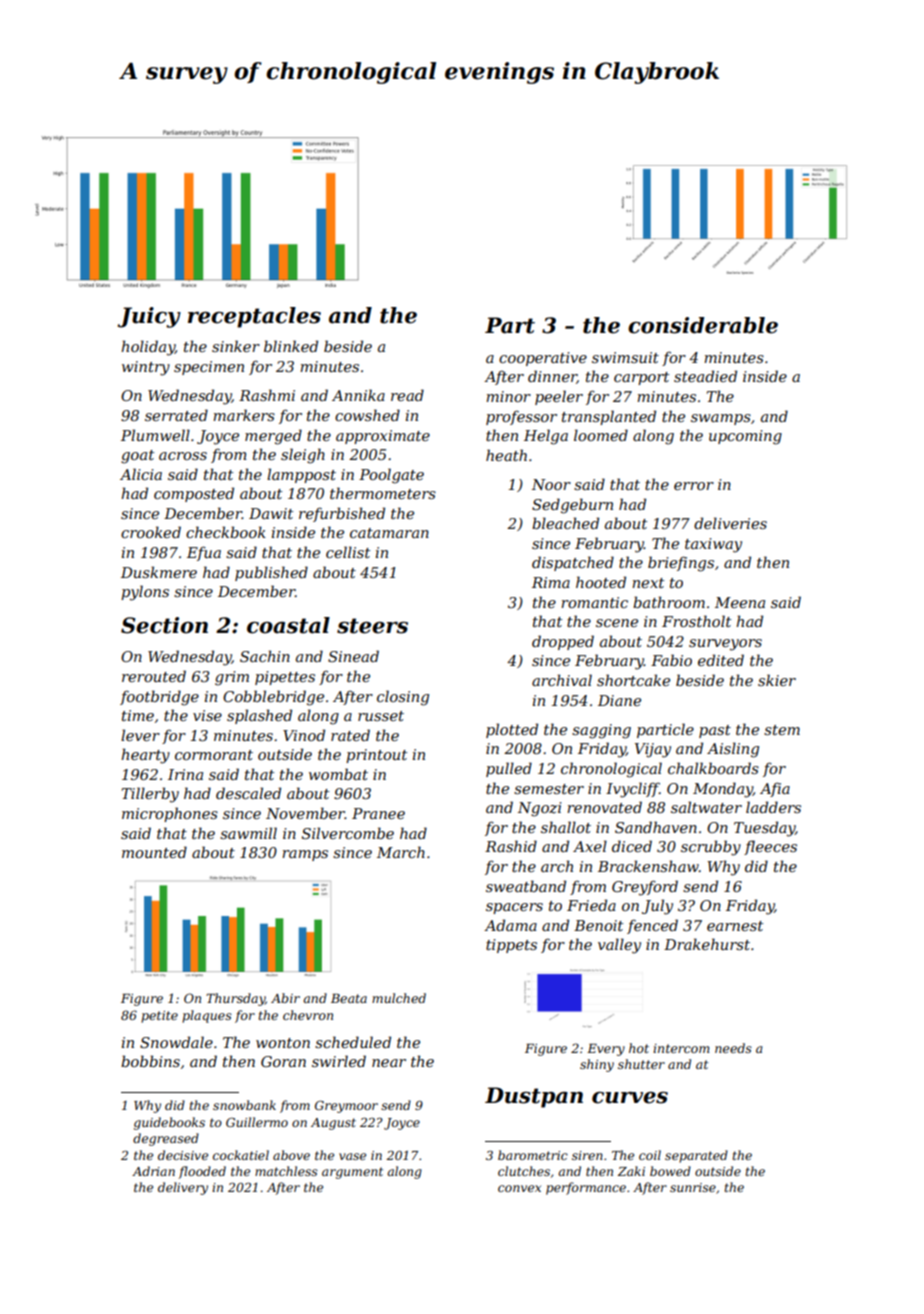 The height and width of the screenshot is (1314, 924). I want to click on composted, so click(194, 494).
